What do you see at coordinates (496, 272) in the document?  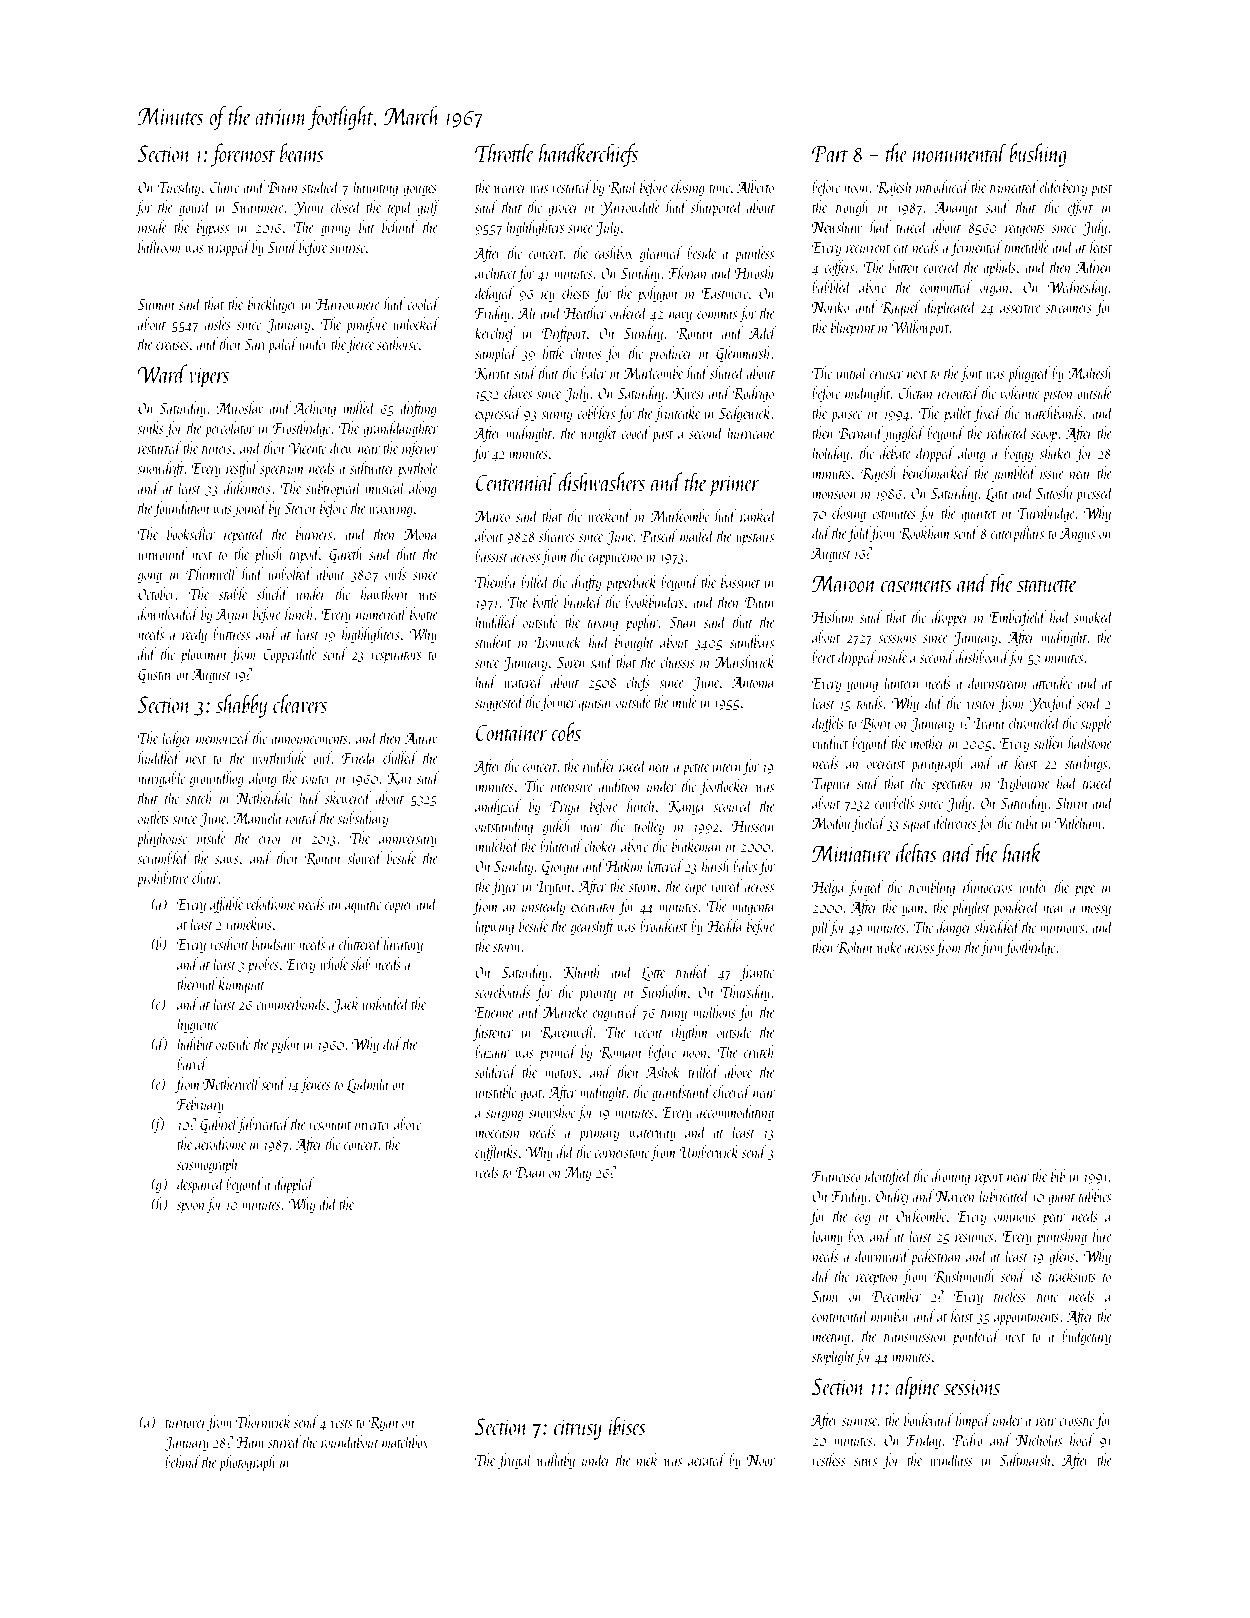 I see `architect` at bounding box center [496, 272].
